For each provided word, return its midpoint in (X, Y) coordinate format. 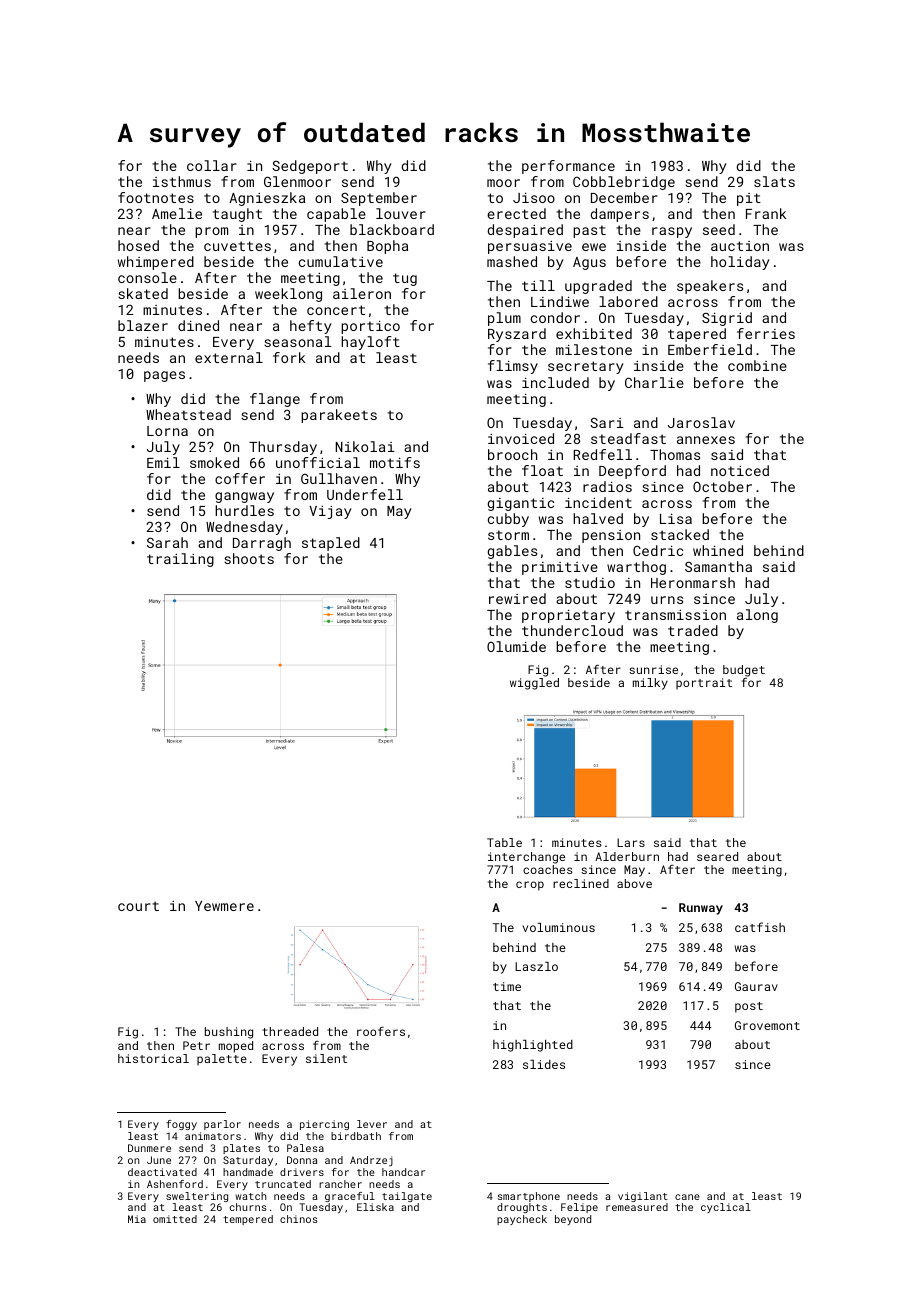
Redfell (603, 454)
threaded (290, 1031)
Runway (701, 909)
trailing (180, 560)
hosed (138, 245)
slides (544, 1064)
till (538, 285)
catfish (760, 927)
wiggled (534, 684)
